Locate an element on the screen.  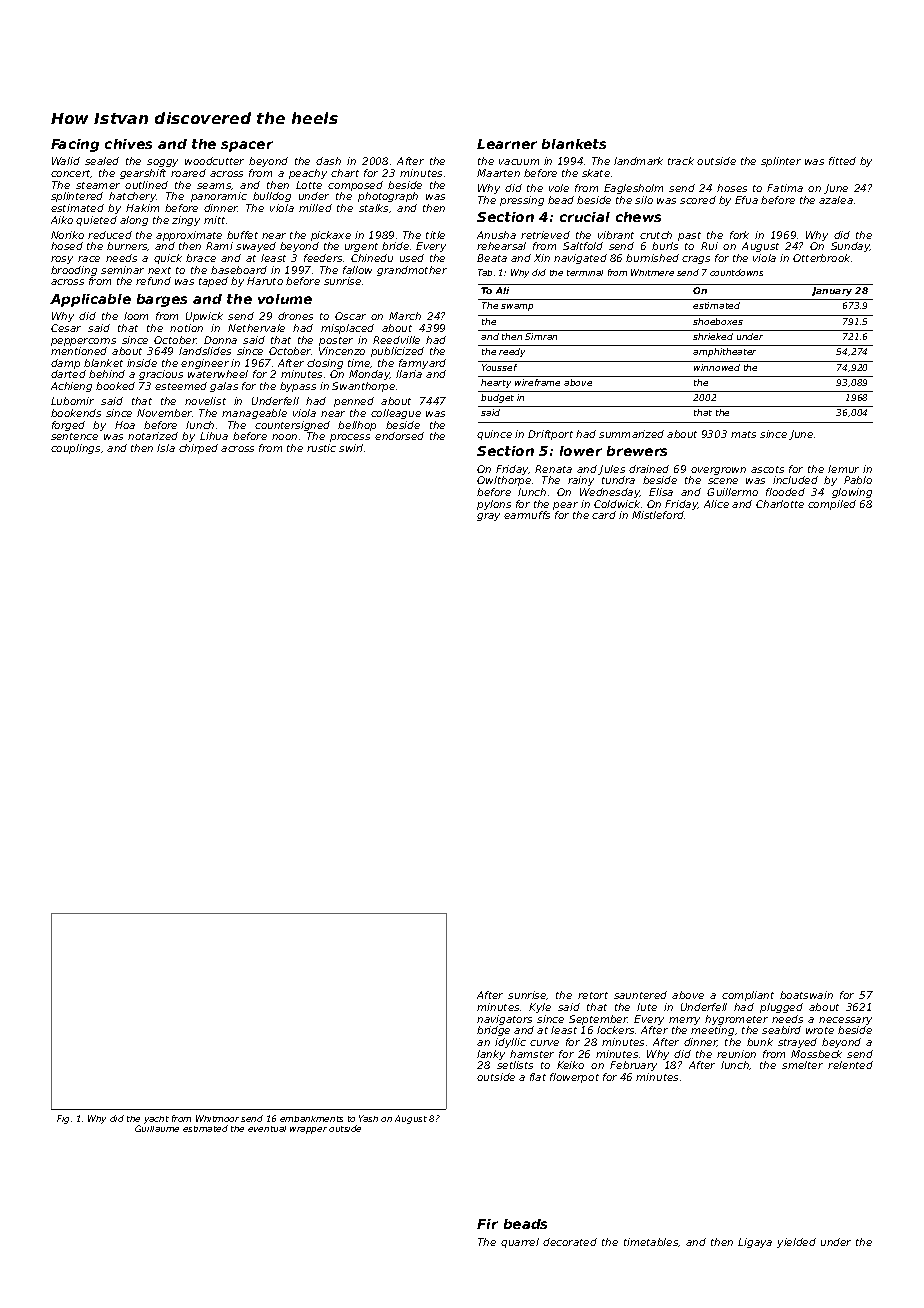
Alice is located at coordinates (716, 504).
